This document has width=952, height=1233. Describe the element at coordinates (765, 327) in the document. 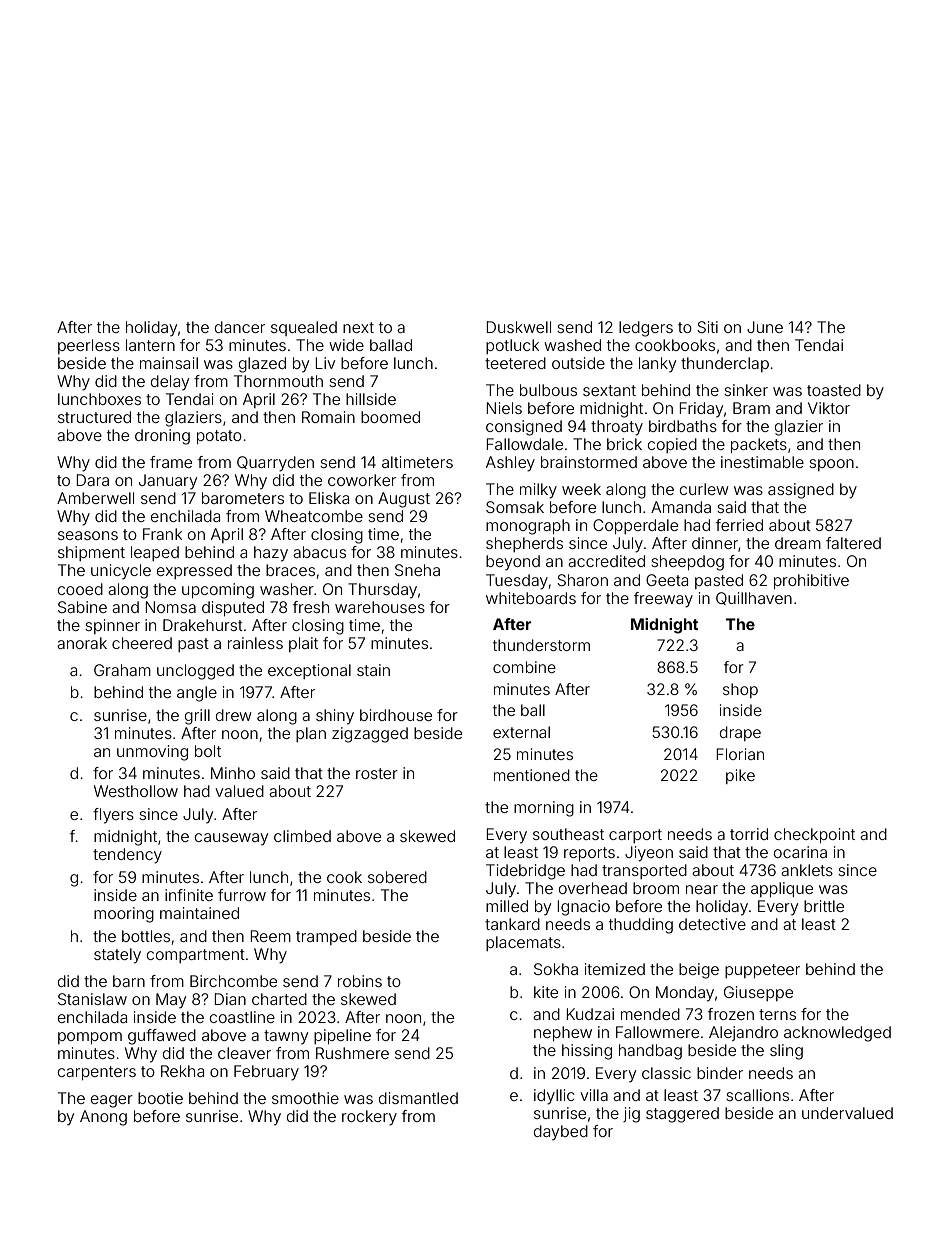

I see `June` at that location.
